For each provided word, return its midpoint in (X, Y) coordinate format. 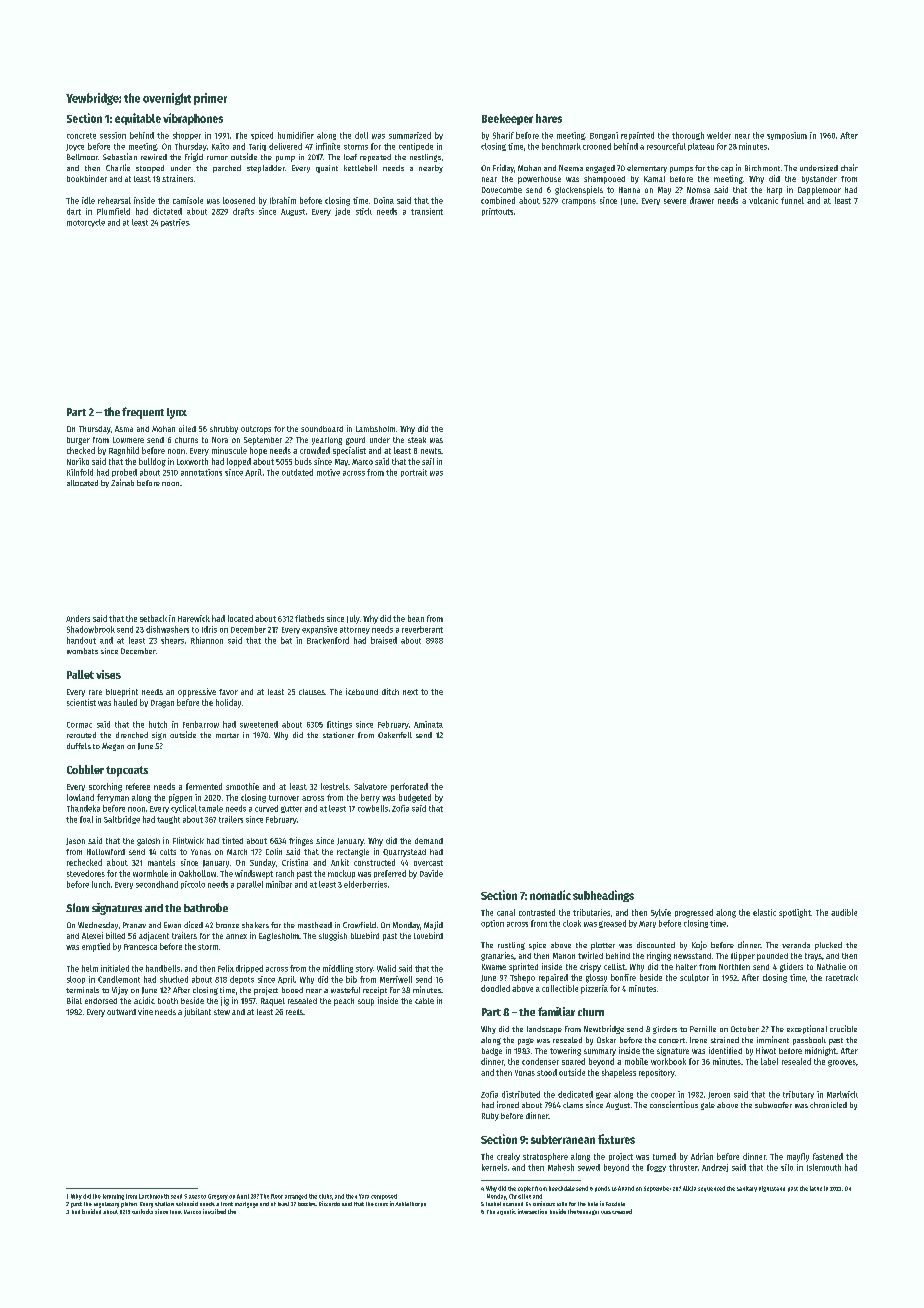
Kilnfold (80, 472)
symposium (787, 136)
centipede (416, 147)
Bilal (74, 1000)
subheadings (603, 896)
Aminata (428, 724)
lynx (177, 413)
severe (675, 201)
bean (416, 618)
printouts (497, 212)
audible (844, 912)
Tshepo (522, 978)
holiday (228, 703)
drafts (243, 211)
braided (91, 1211)
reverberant (422, 629)
